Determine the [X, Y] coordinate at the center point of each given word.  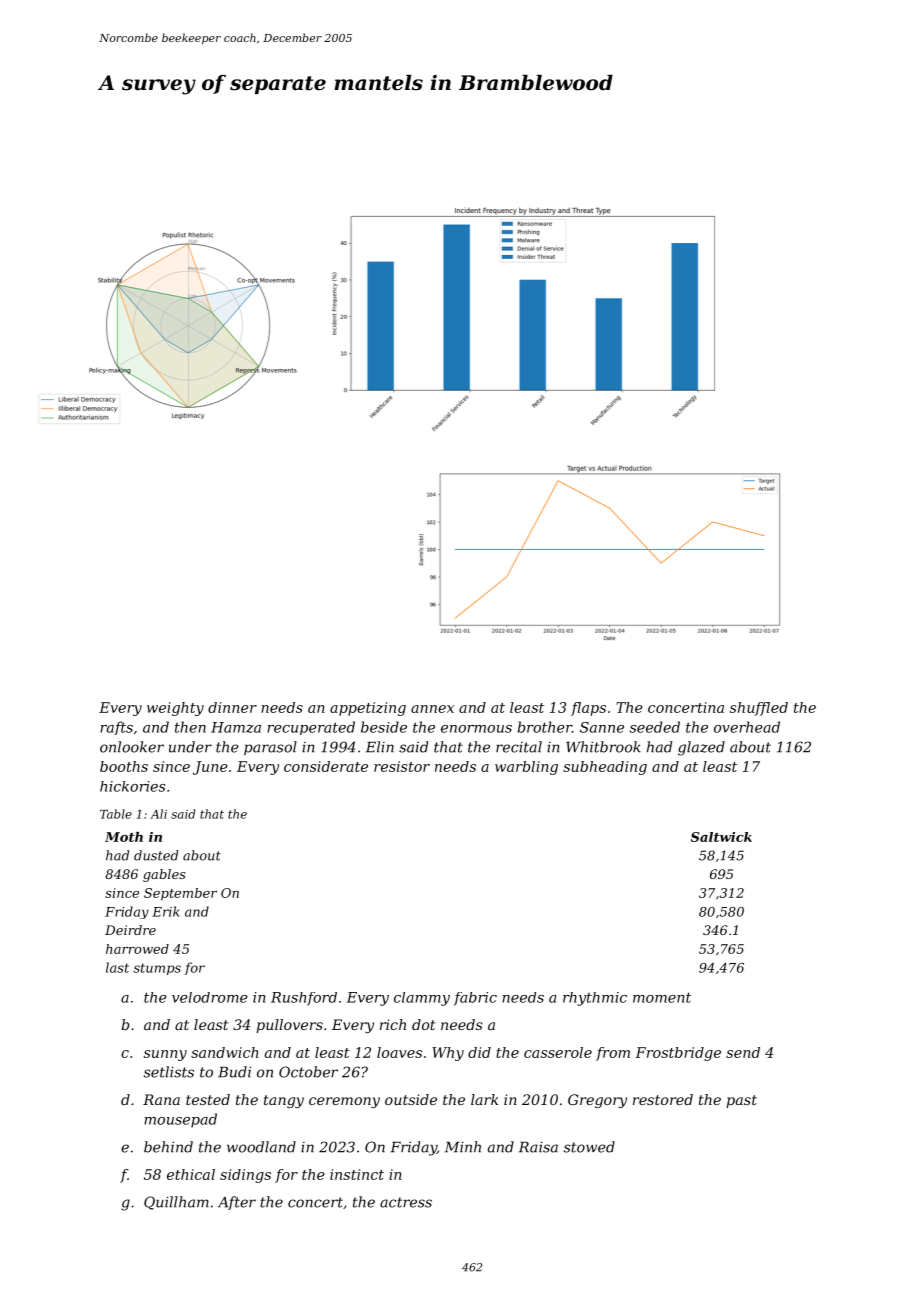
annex [432, 709]
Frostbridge [678, 1054]
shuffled [759, 709]
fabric [475, 999]
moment [662, 997]
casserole [558, 1052]
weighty [175, 709]
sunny [165, 1055]
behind [168, 1147]
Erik [166, 911]
